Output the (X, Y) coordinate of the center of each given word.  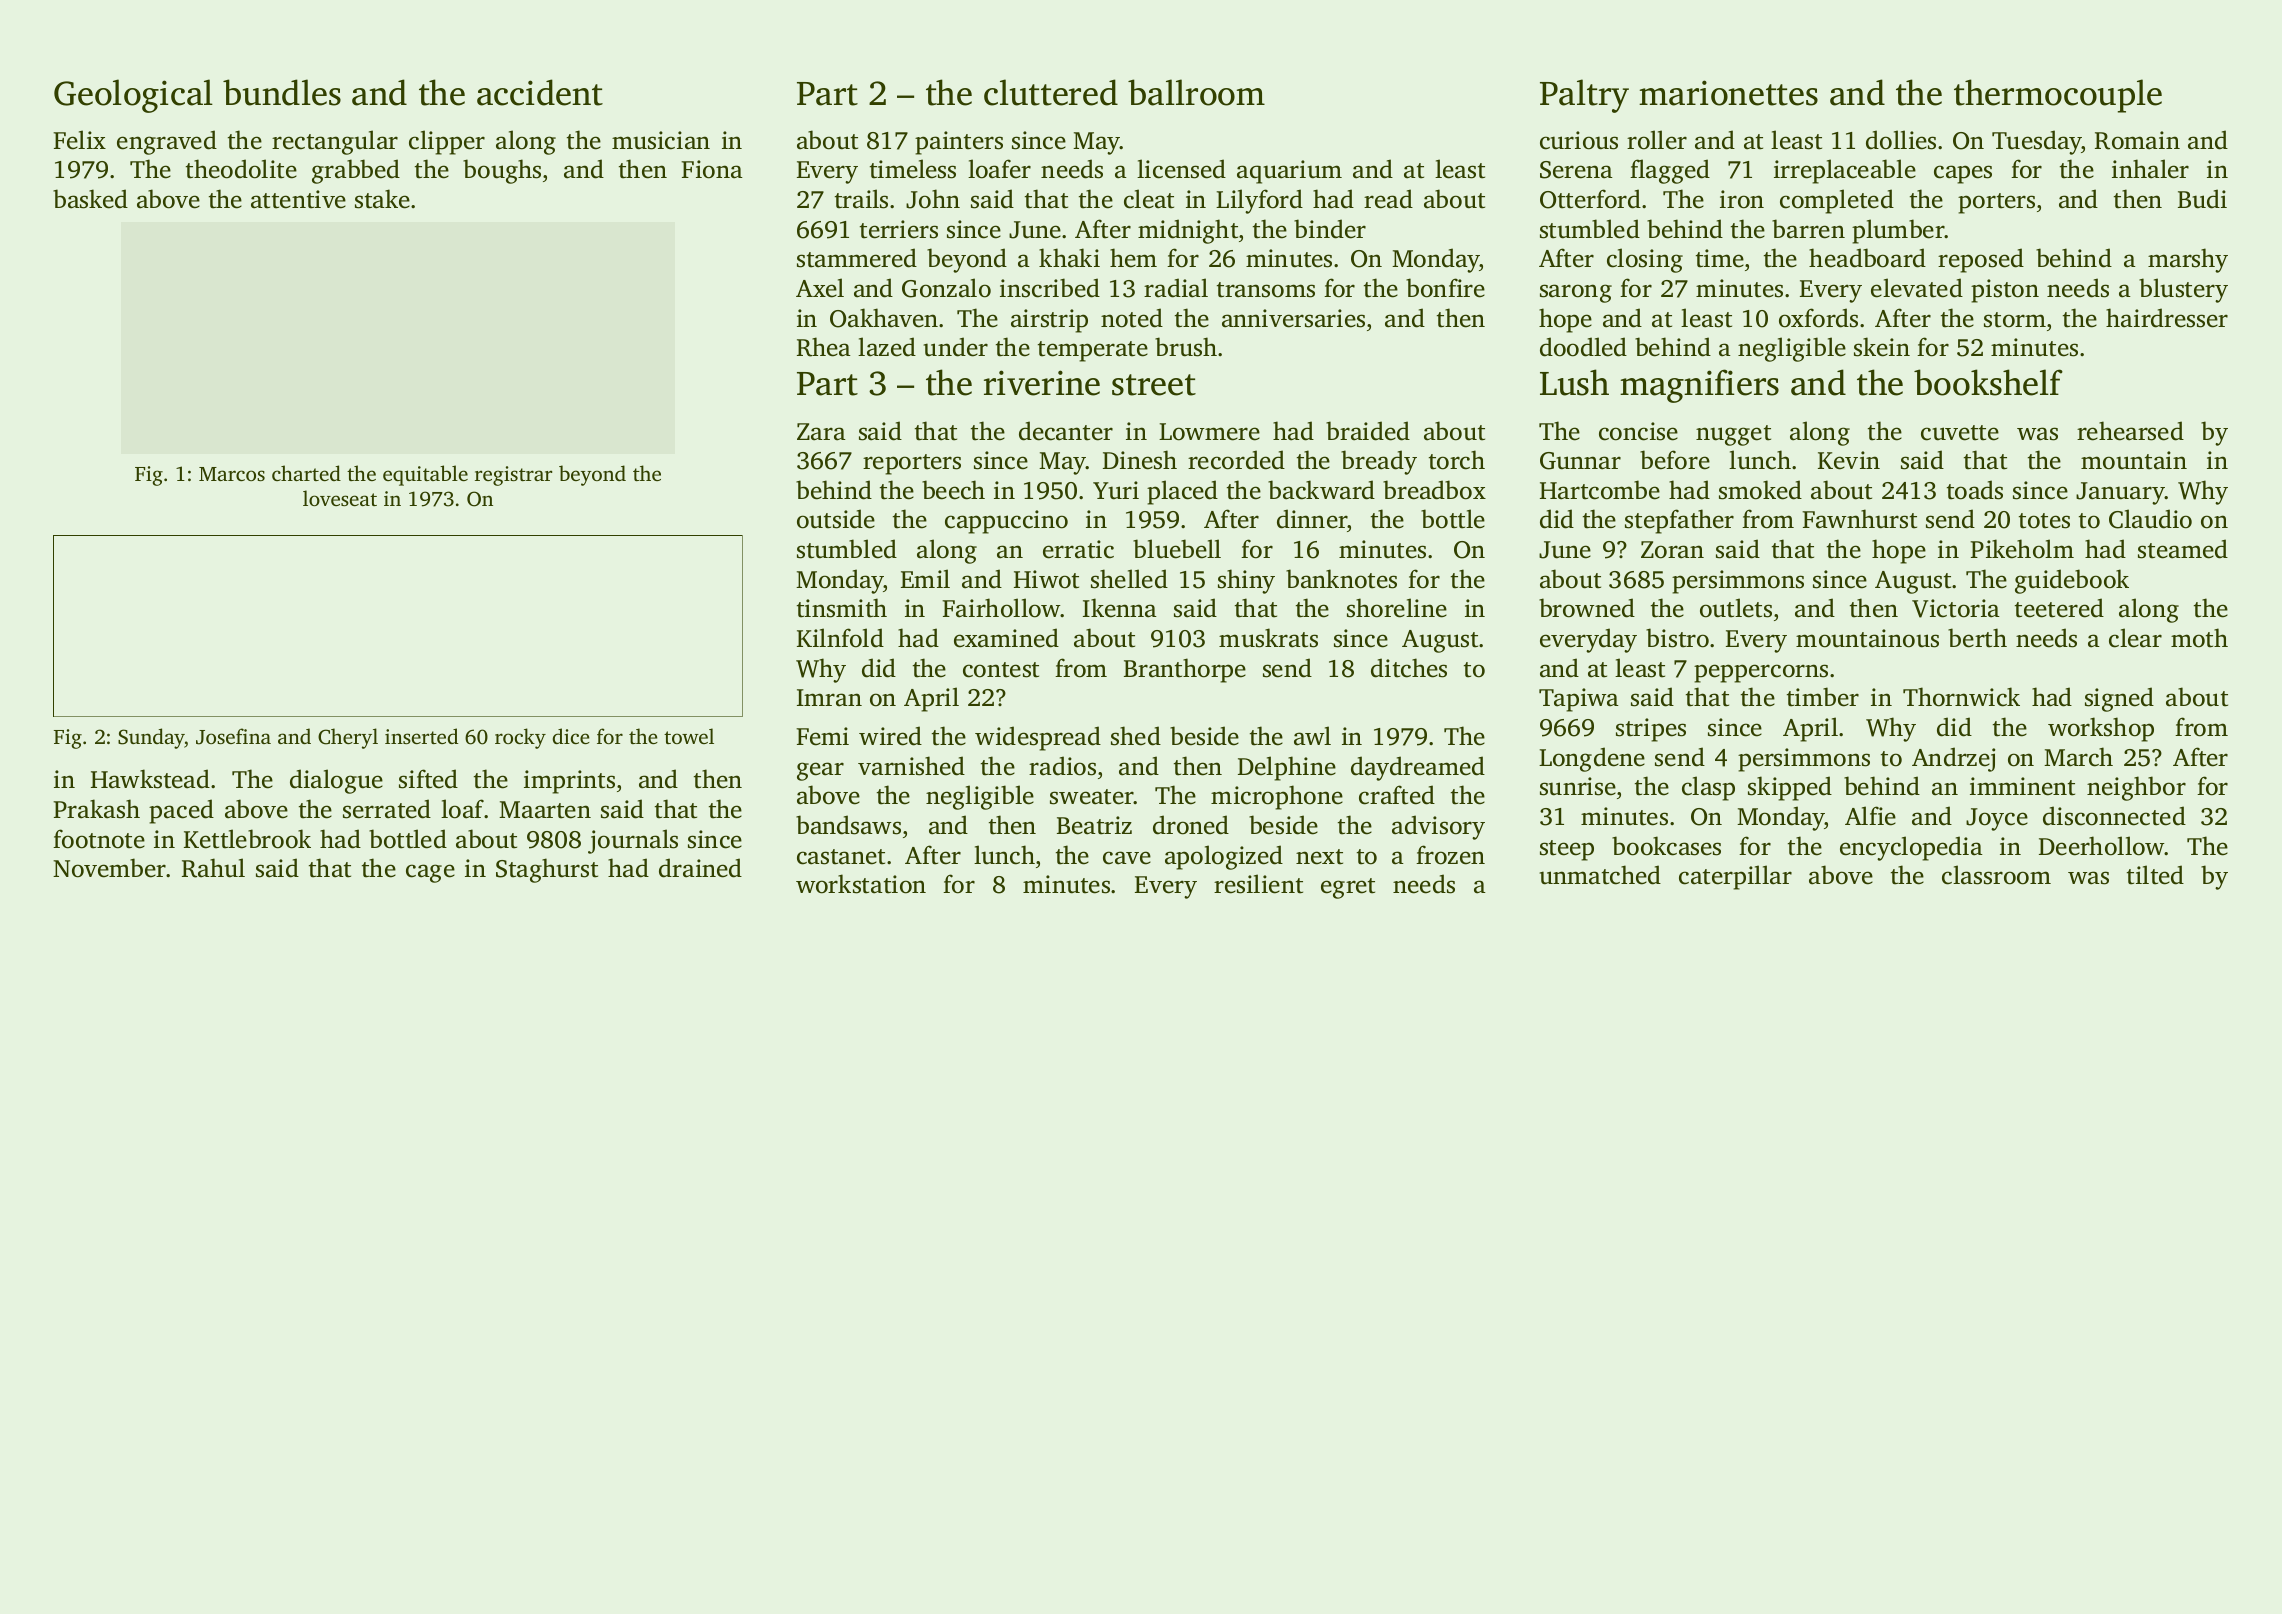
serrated (387, 809)
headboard (1867, 258)
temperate (1093, 351)
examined (1006, 638)
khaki (1069, 258)
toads (1975, 490)
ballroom (1196, 92)
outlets (1736, 608)
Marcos (232, 474)
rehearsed (2130, 431)
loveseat (340, 498)
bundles (282, 92)
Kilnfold (840, 638)
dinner (1312, 520)
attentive (298, 199)
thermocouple (2058, 96)
